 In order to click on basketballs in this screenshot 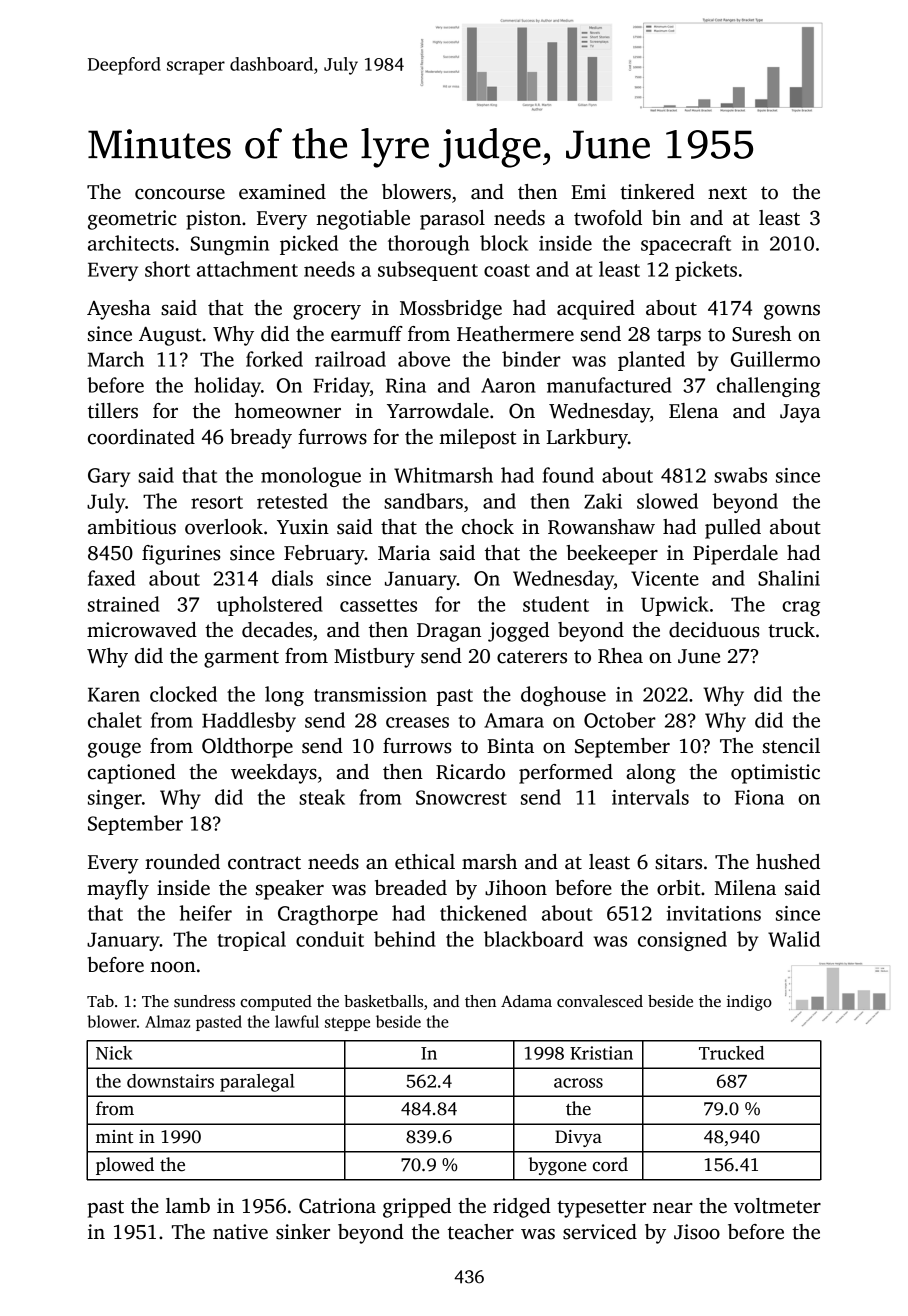, I will do `click(383, 1001)`.
